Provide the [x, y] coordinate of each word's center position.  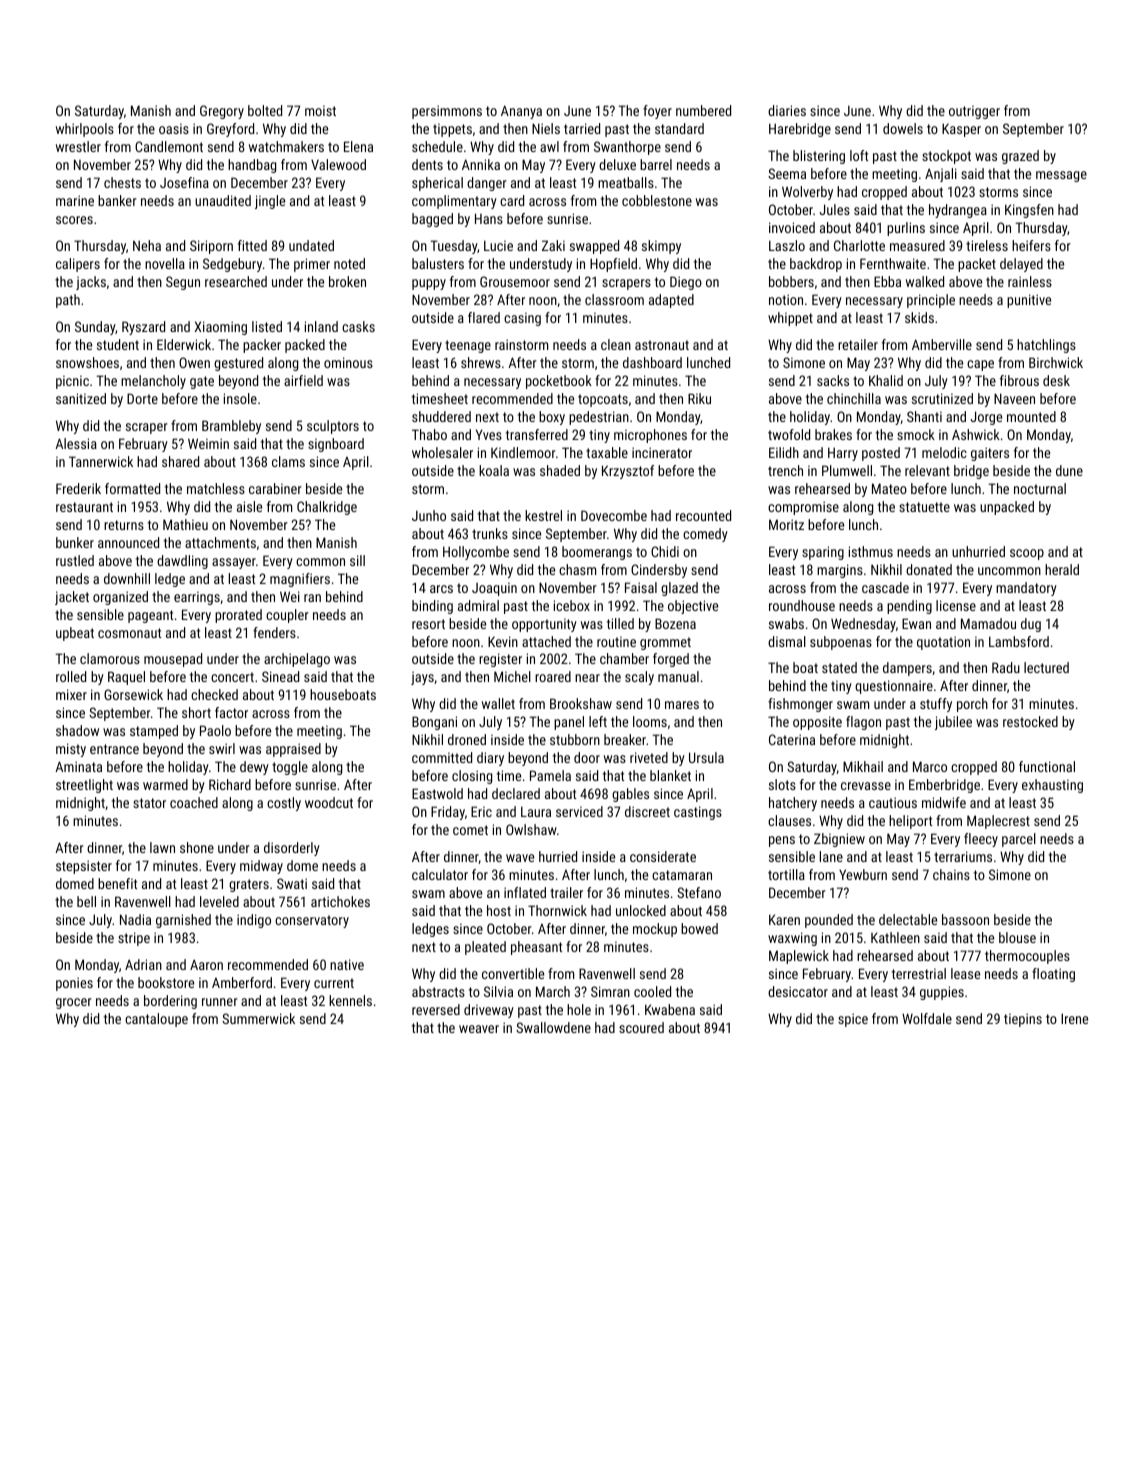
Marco [930, 766]
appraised [293, 750]
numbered [703, 110]
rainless [1030, 281]
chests [122, 182]
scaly [639, 678]
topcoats [603, 400]
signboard [336, 445]
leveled [219, 901]
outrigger [974, 112]
